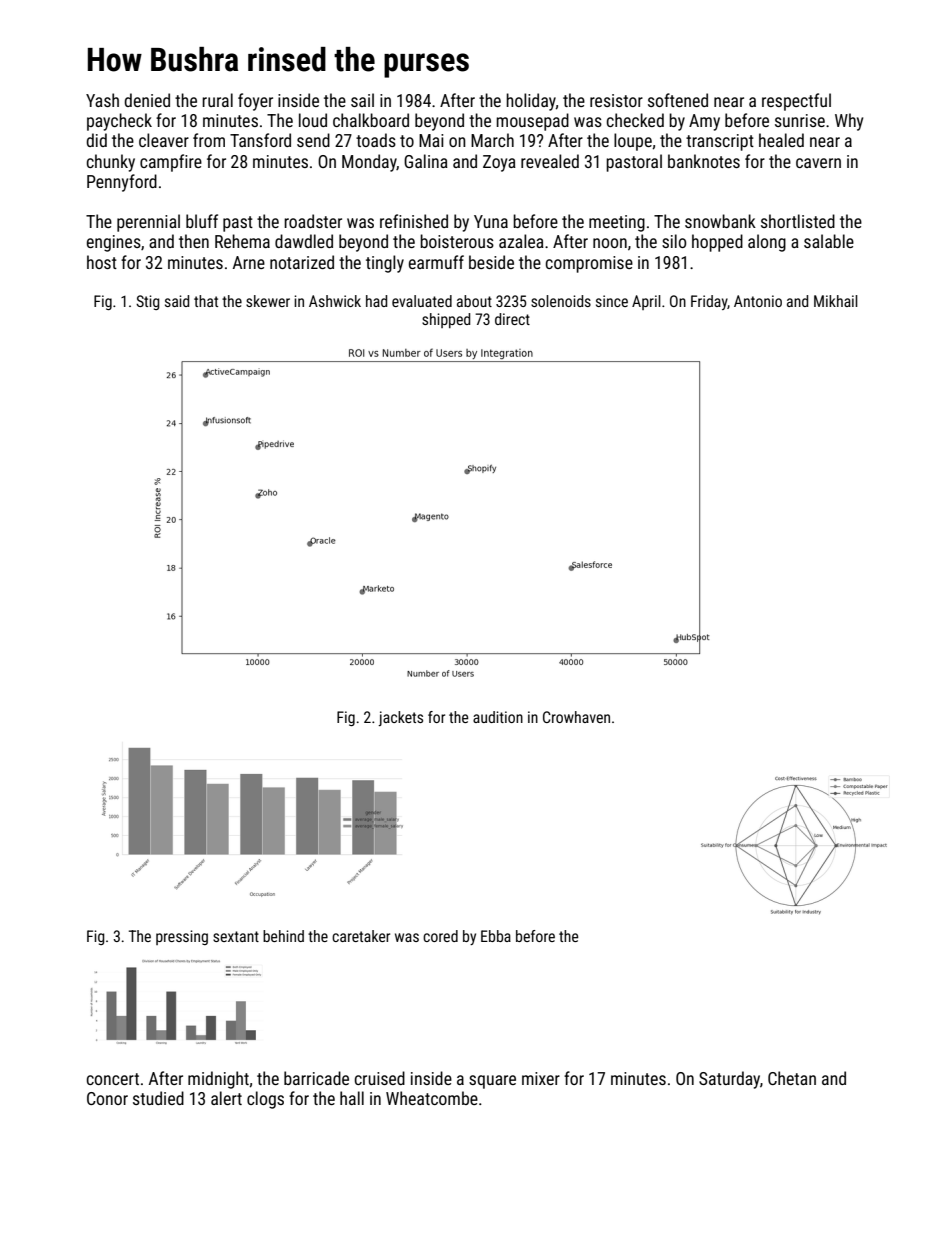 The image size is (952, 1233). Describe the element at coordinates (576, 717) in the image. I see `Crowhaven` at that location.
